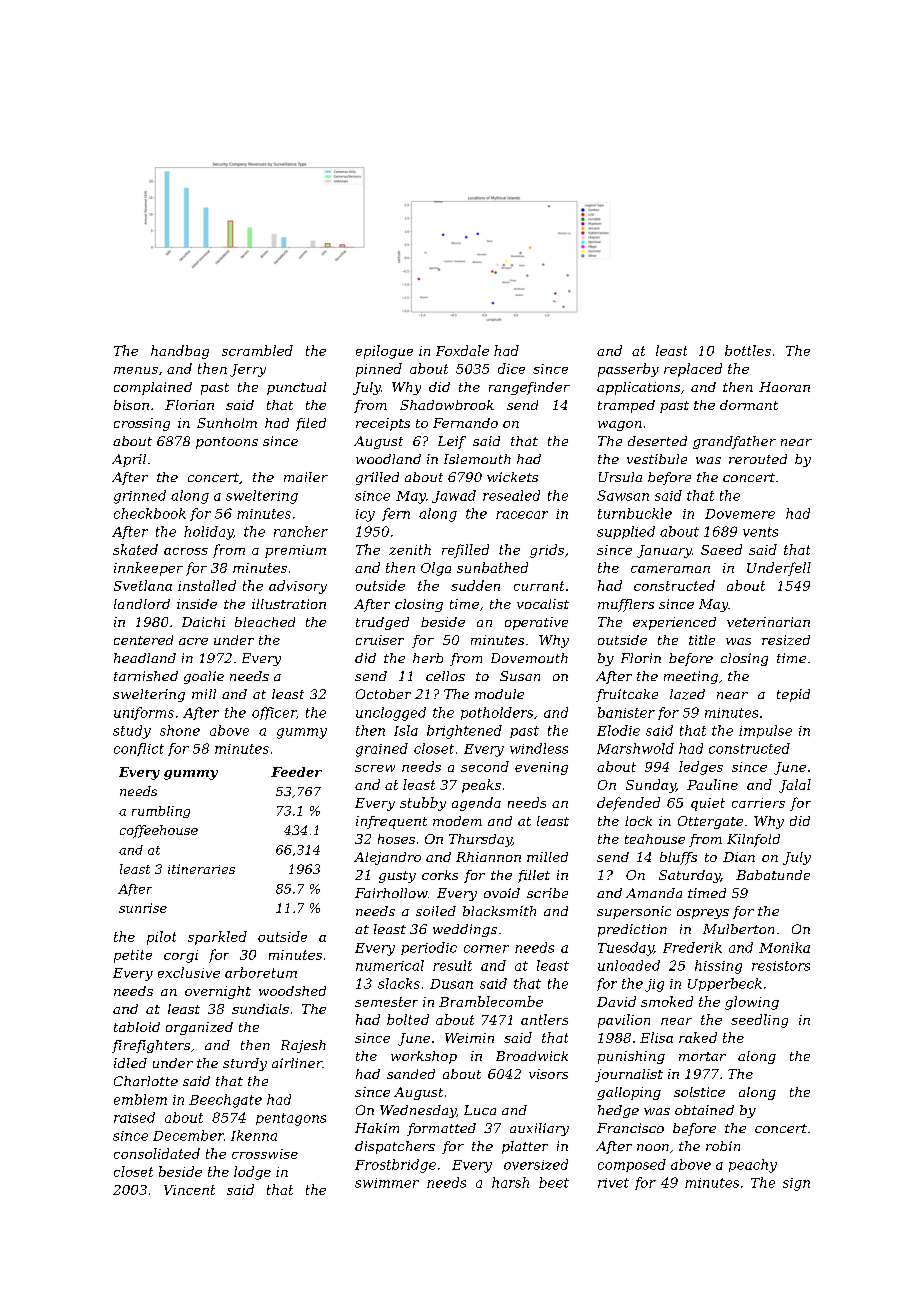  I want to click on premium, so click(295, 551).
